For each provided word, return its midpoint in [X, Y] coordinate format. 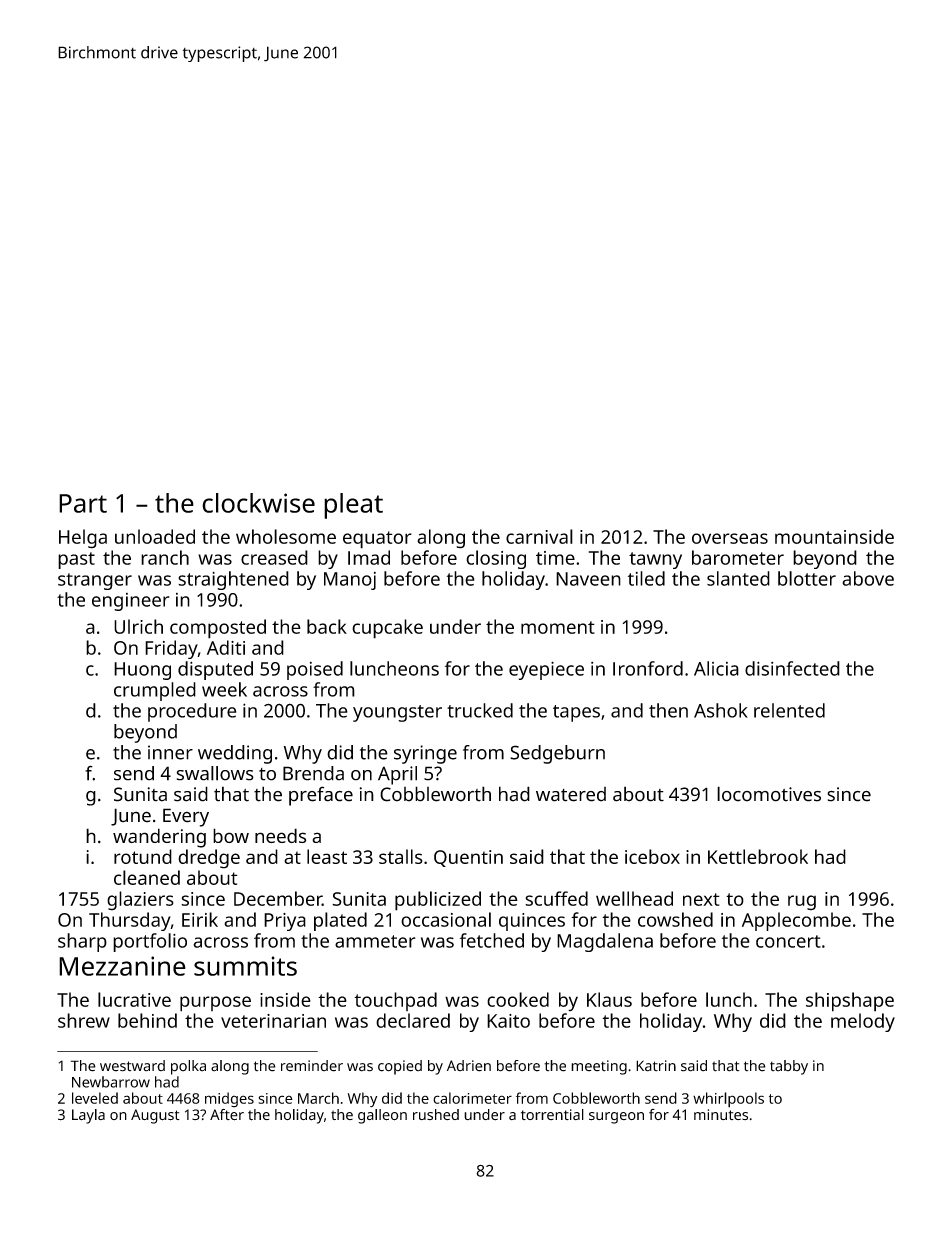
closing [496, 559]
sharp [82, 942]
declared [413, 1020]
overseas [730, 538]
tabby [789, 1067]
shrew [84, 1020]
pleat [353, 506]
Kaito [508, 1021]
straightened [233, 580]
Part [83, 503]
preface [321, 796]
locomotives [769, 794]
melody [863, 1022]
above [868, 578]
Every [186, 817]
